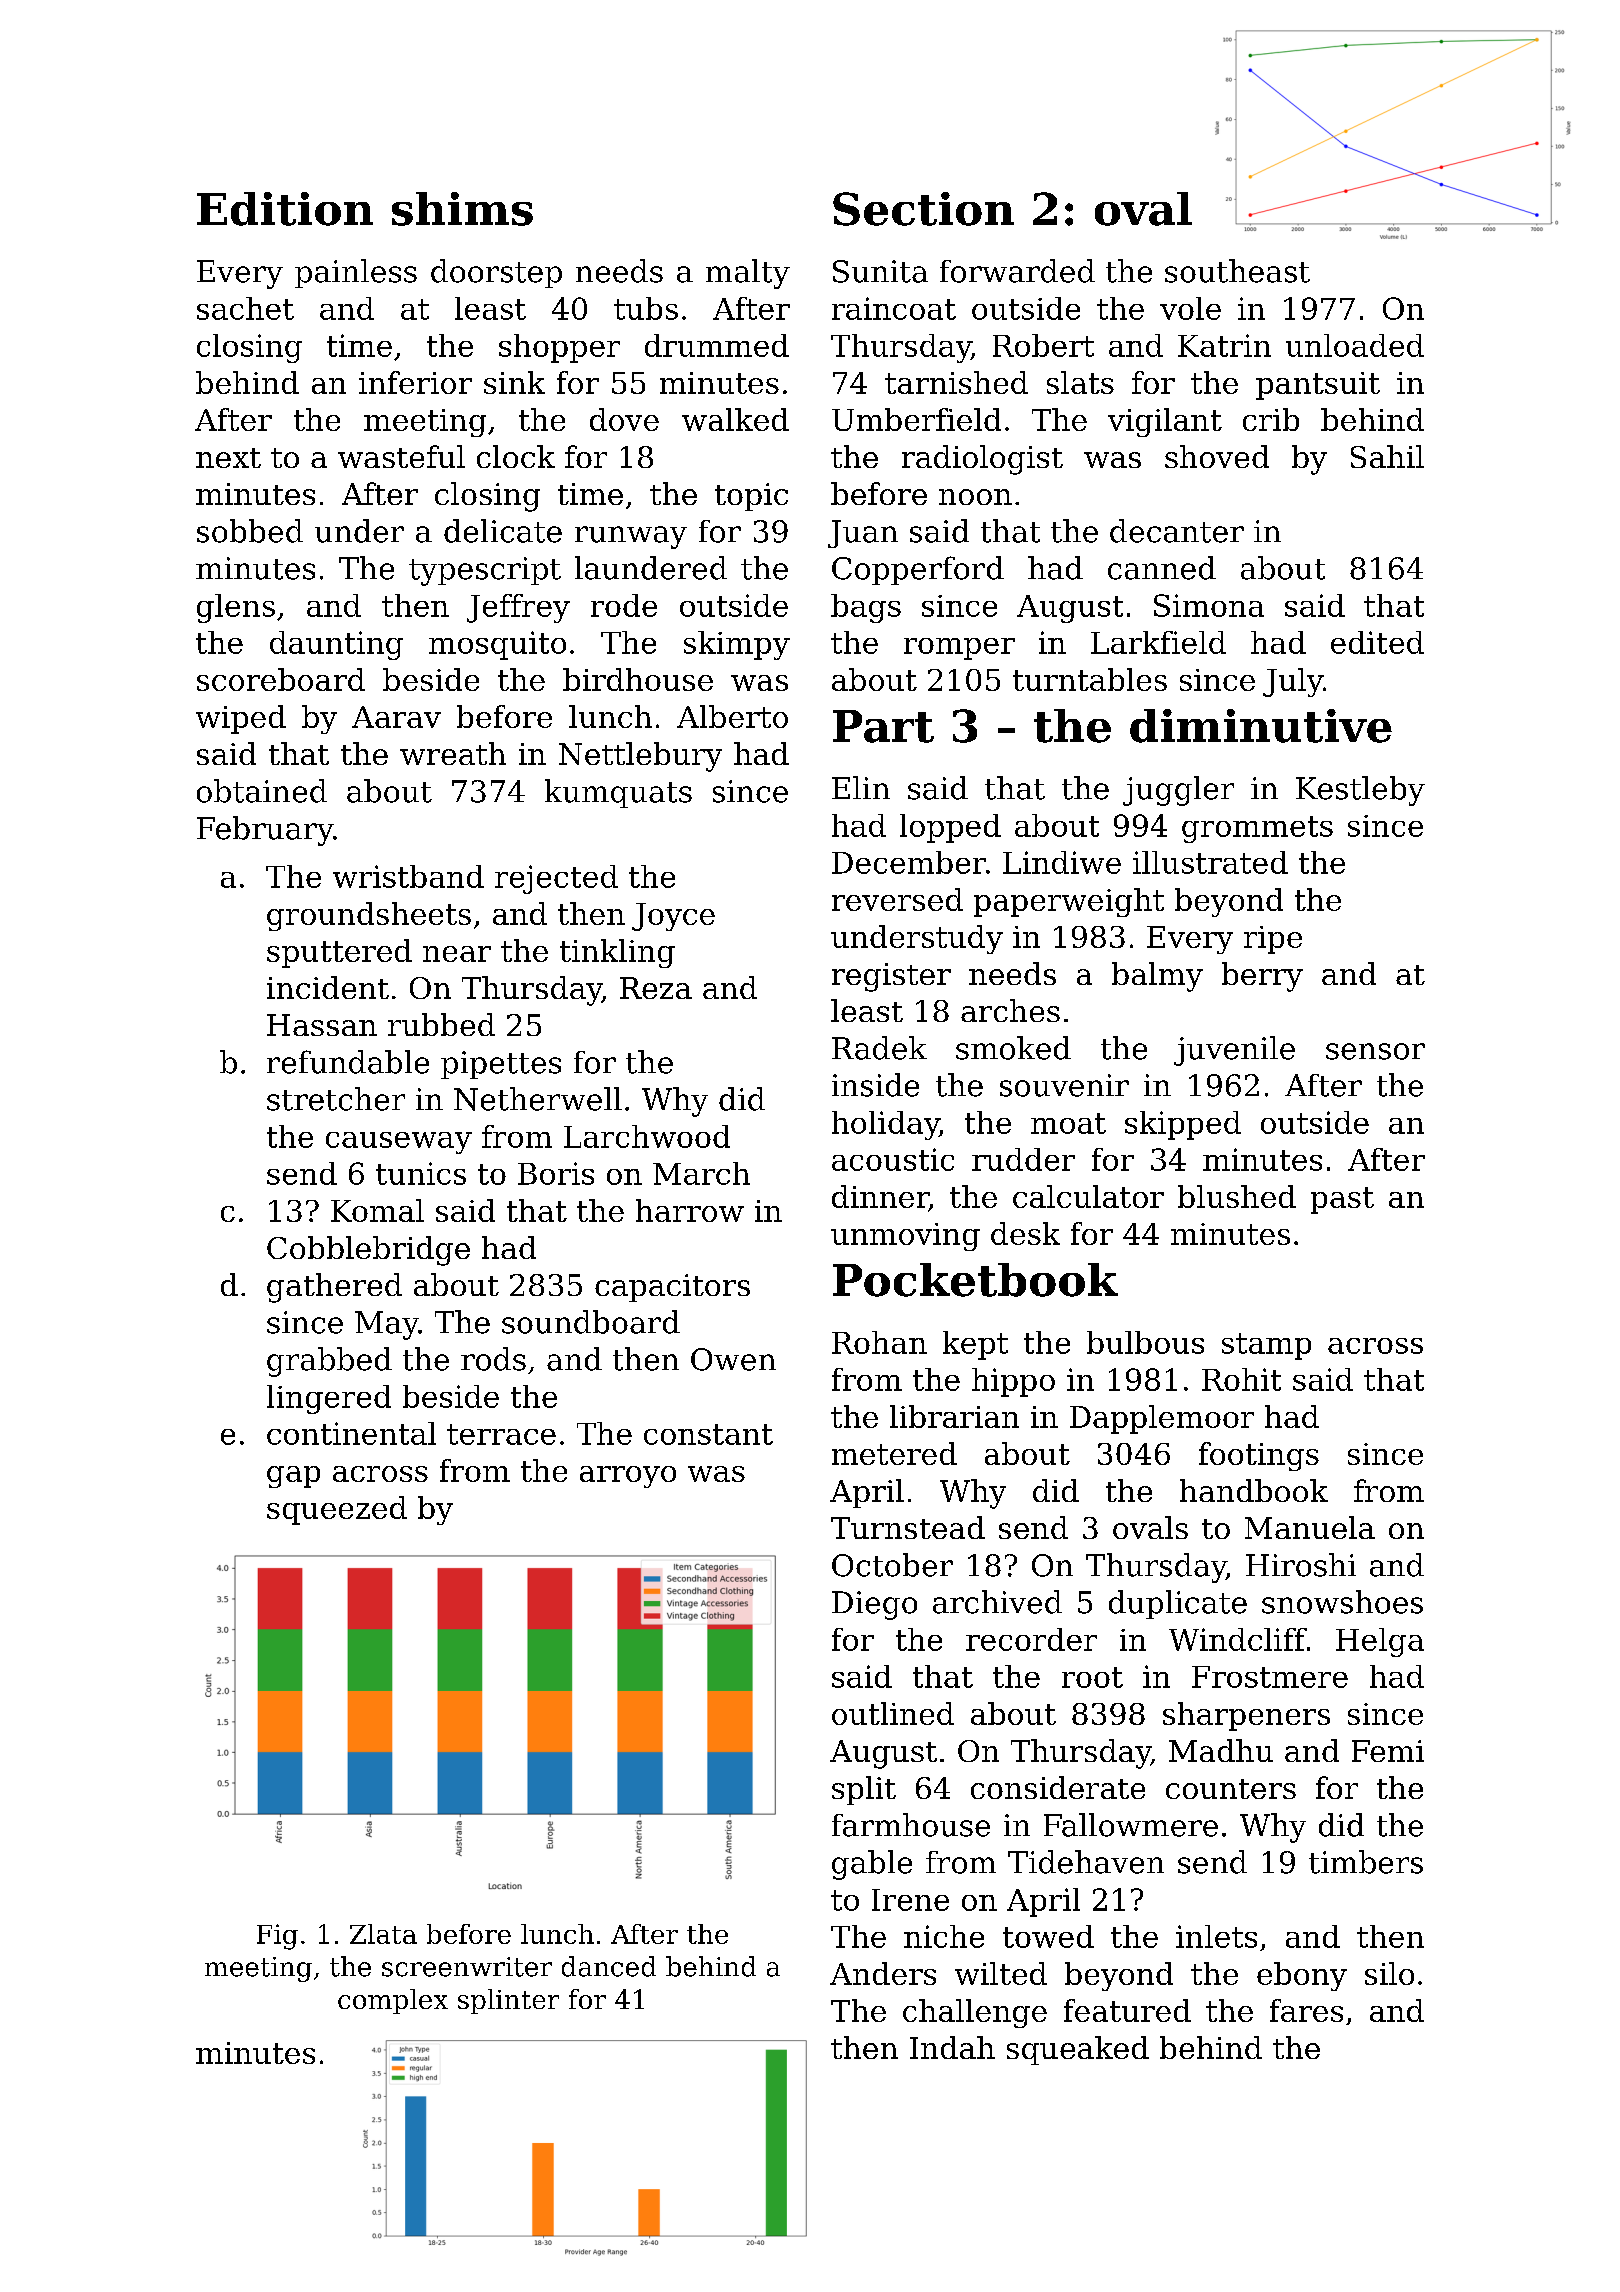 The image size is (1620, 2292). What do you see at coordinates (1157, 977) in the screenshot?
I see `balmy` at bounding box center [1157, 977].
